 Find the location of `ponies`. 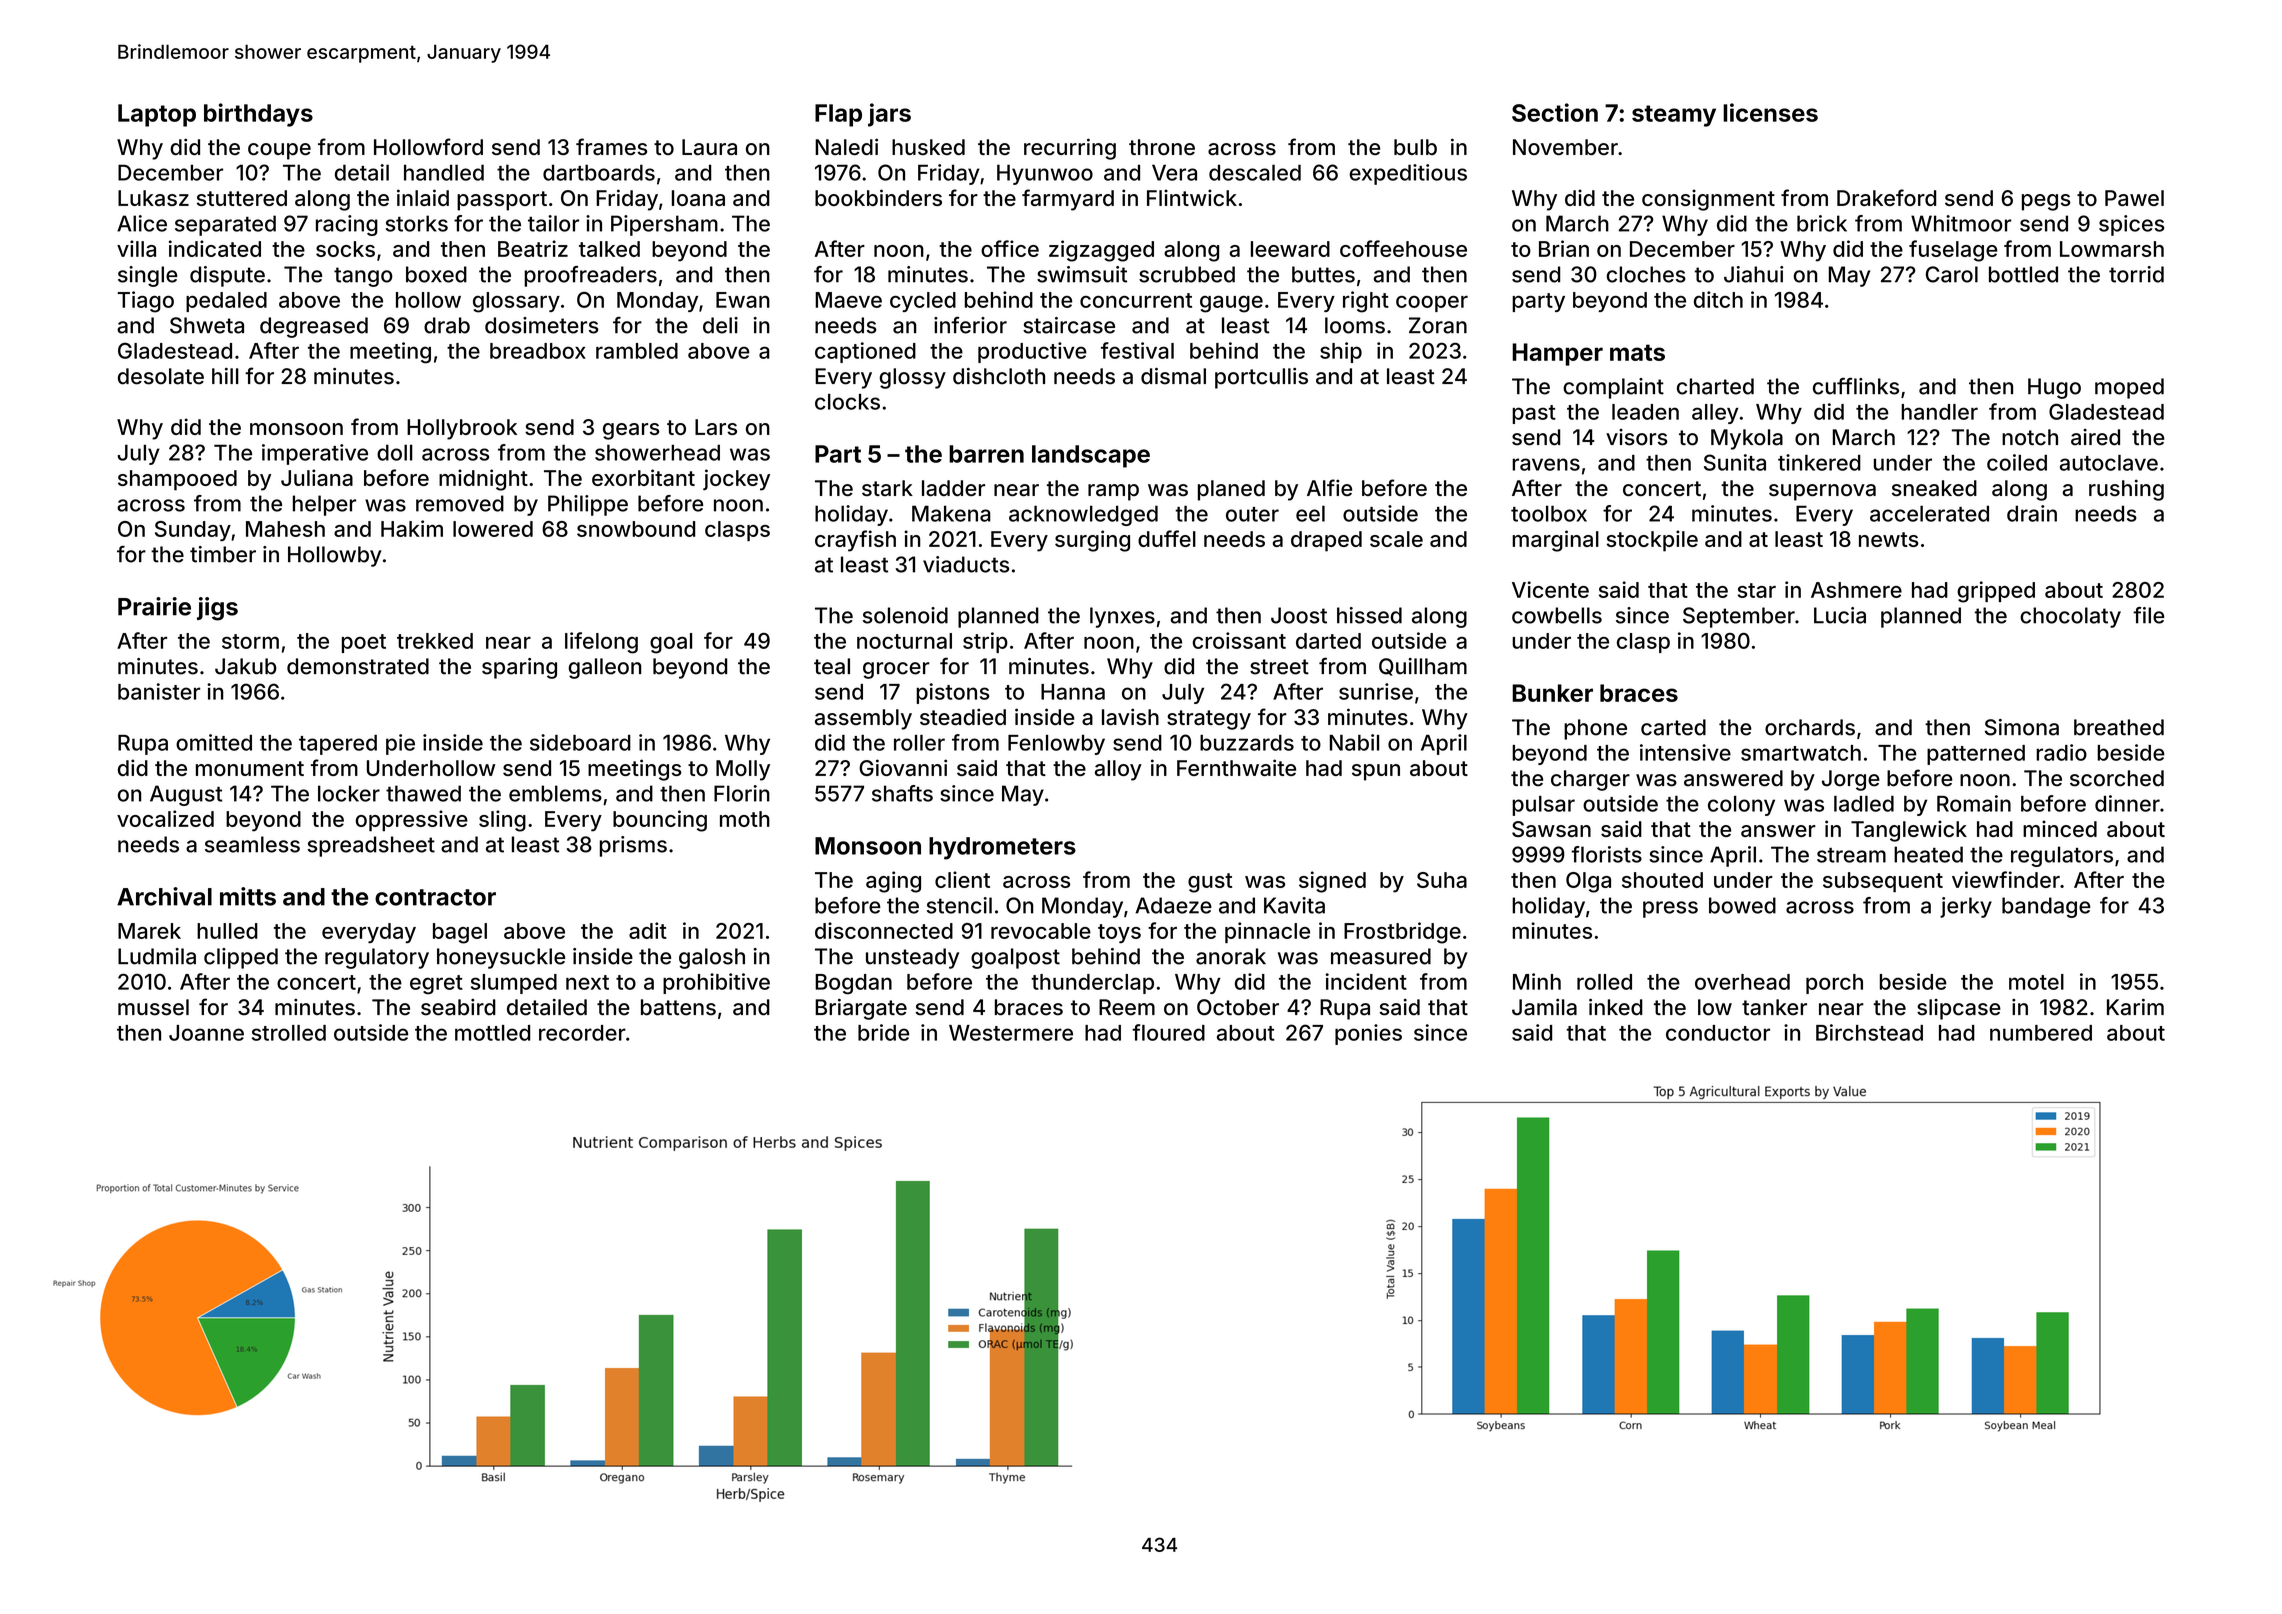

ponies is located at coordinates (1368, 1034).
